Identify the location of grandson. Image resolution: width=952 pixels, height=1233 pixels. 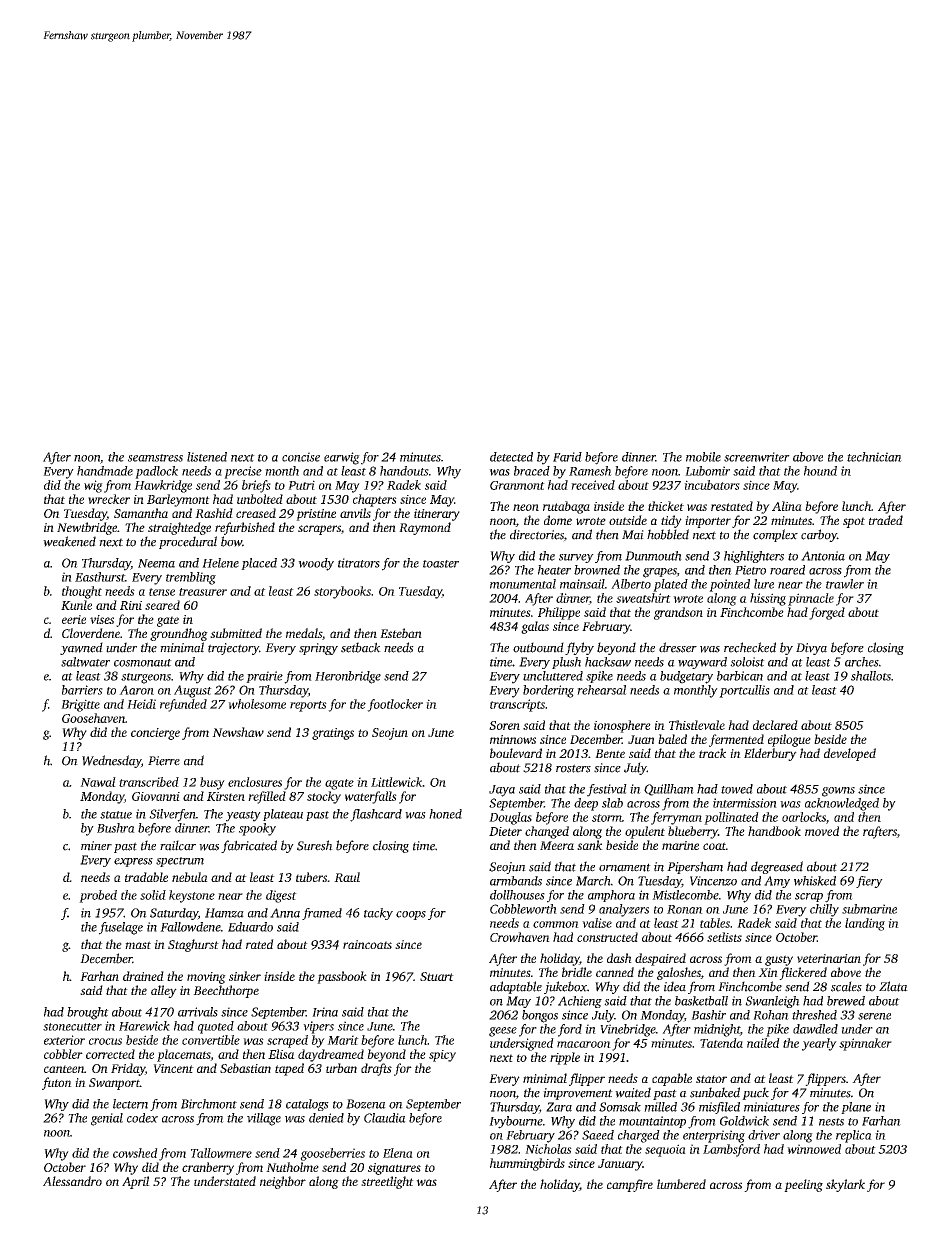
(678, 613).
